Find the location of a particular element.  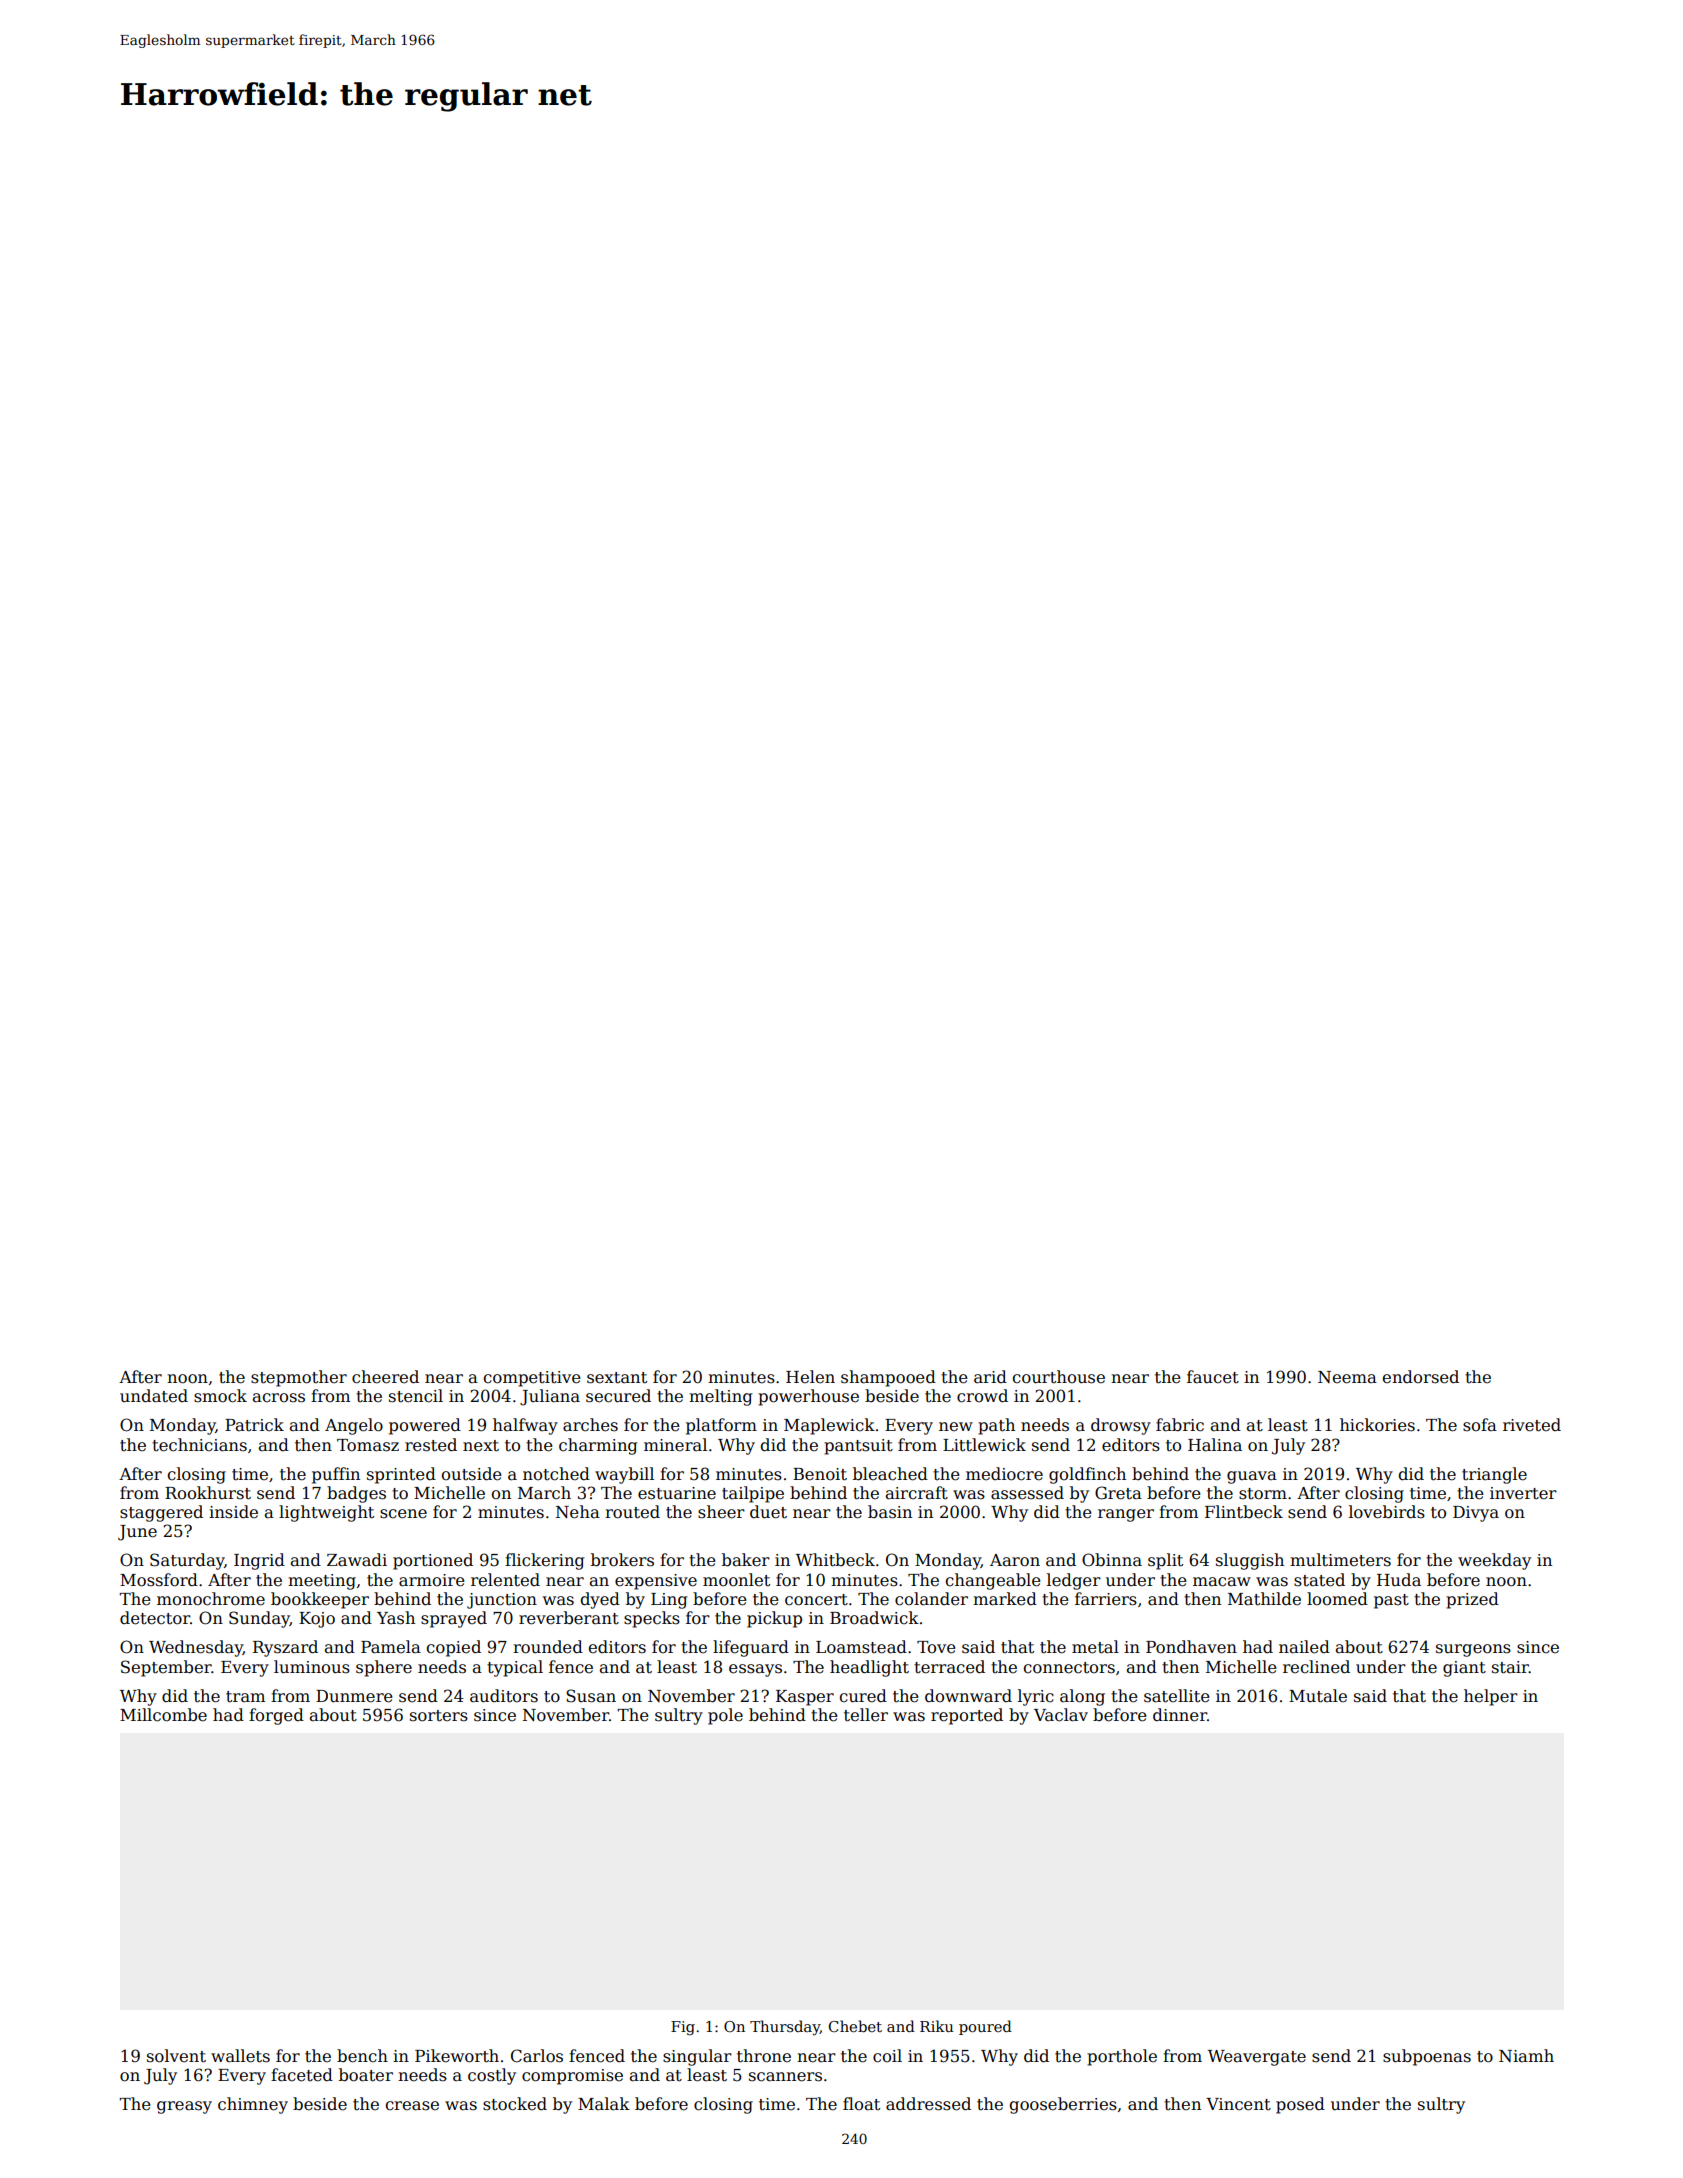

forged is located at coordinates (276, 1716).
